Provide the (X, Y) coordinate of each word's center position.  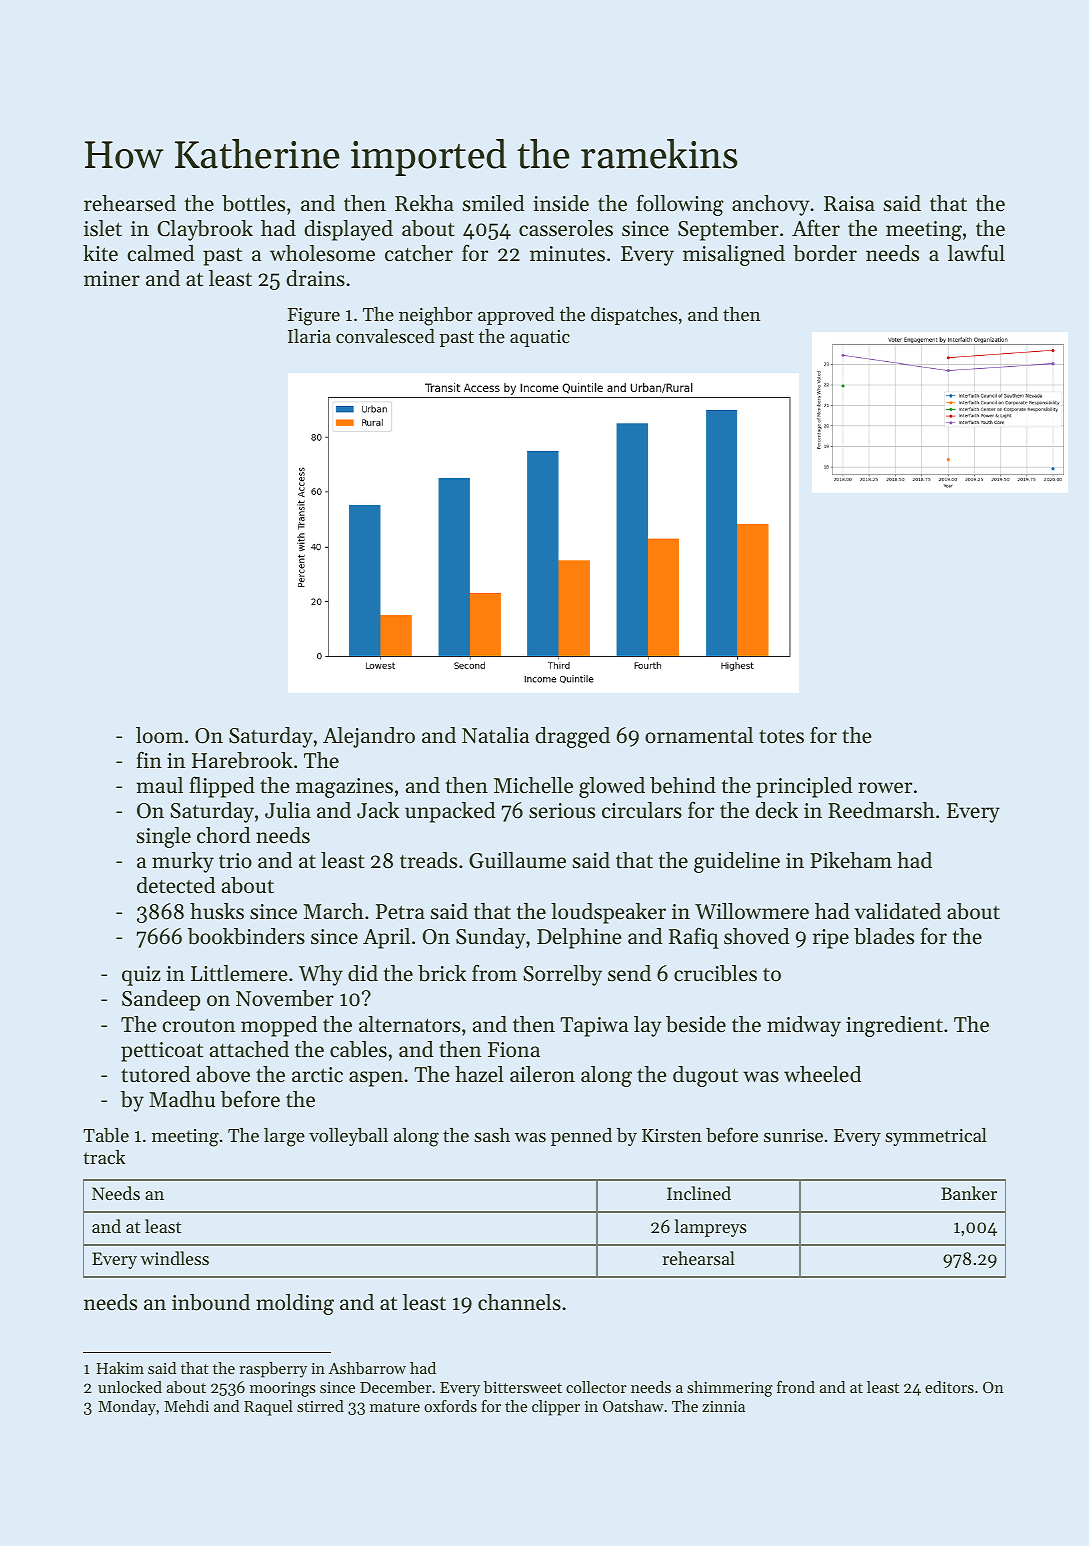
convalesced (385, 336)
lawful (976, 252)
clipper (556, 1408)
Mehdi (186, 1406)
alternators (409, 1024)
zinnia (723, 1406)
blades (884, 936)
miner (112, 279)
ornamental (699, 735)
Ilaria (309, 336)
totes (781, 736)
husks (217, 911)
